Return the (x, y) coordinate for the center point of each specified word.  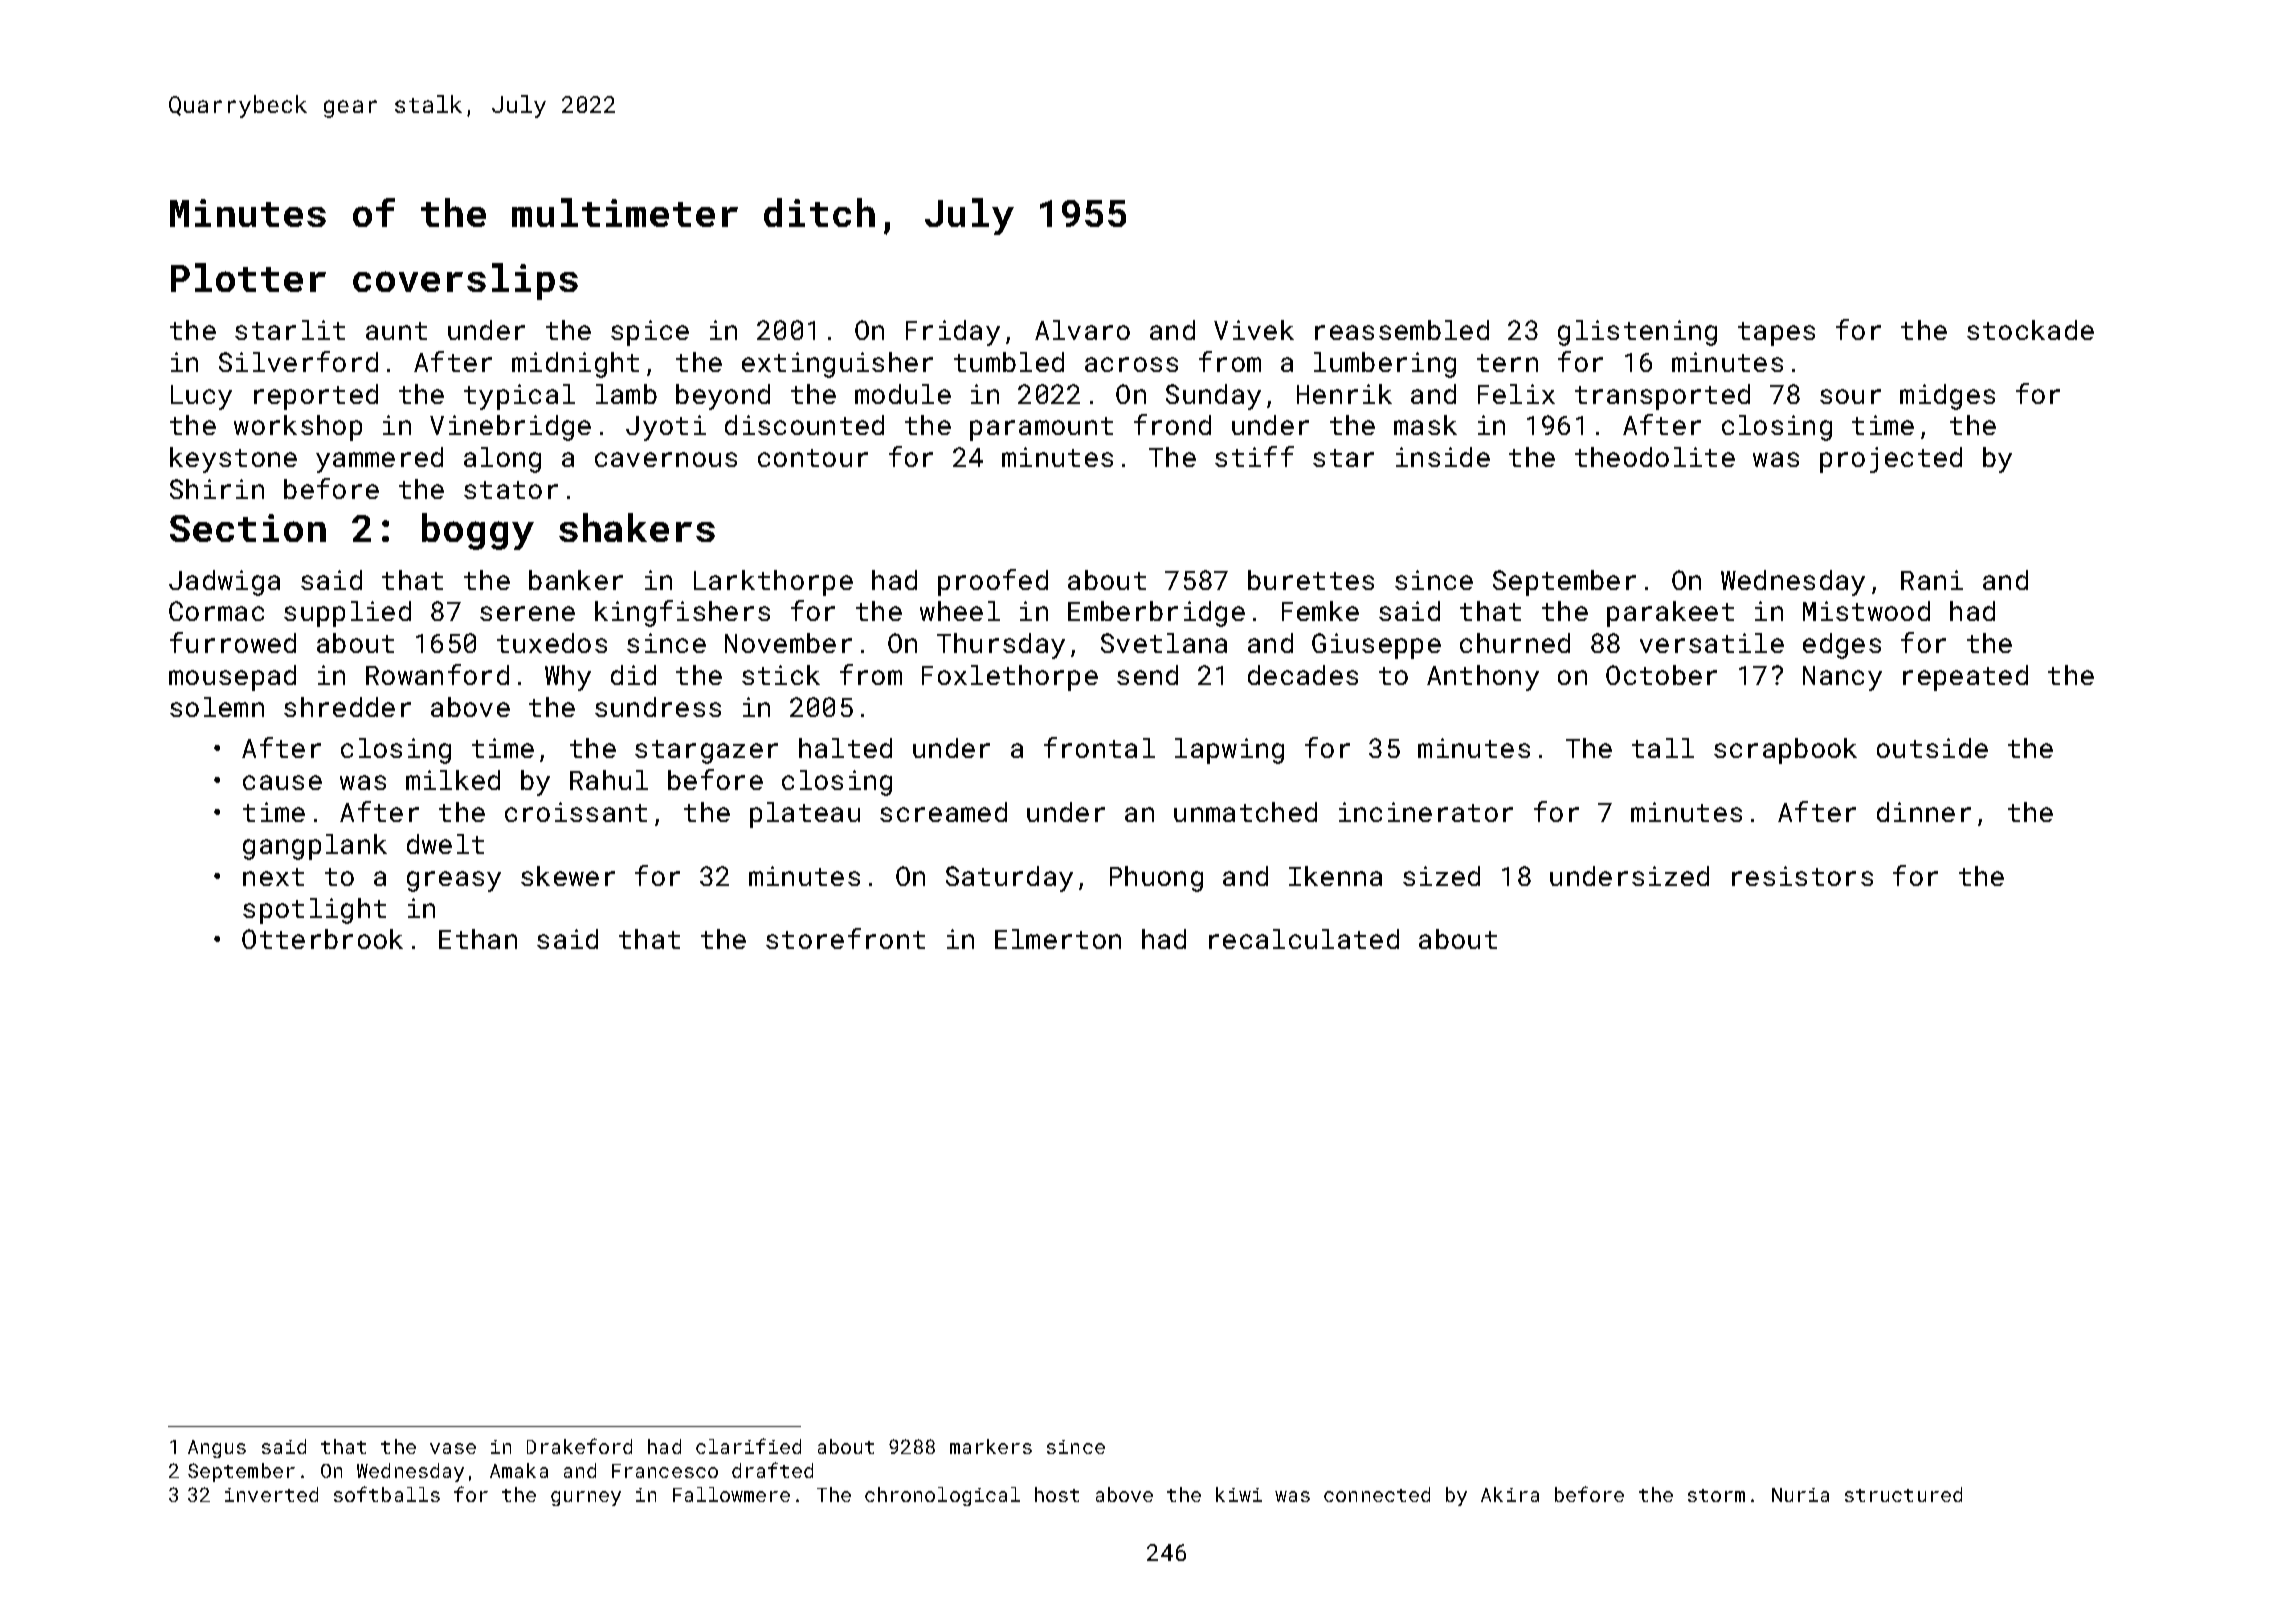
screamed (943, 812)
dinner (1924, 812)
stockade (2030, 330)
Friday (953, 333)
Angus (217, 1449)
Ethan (478, 939)
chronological (942, 1496)
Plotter (248, 277)
